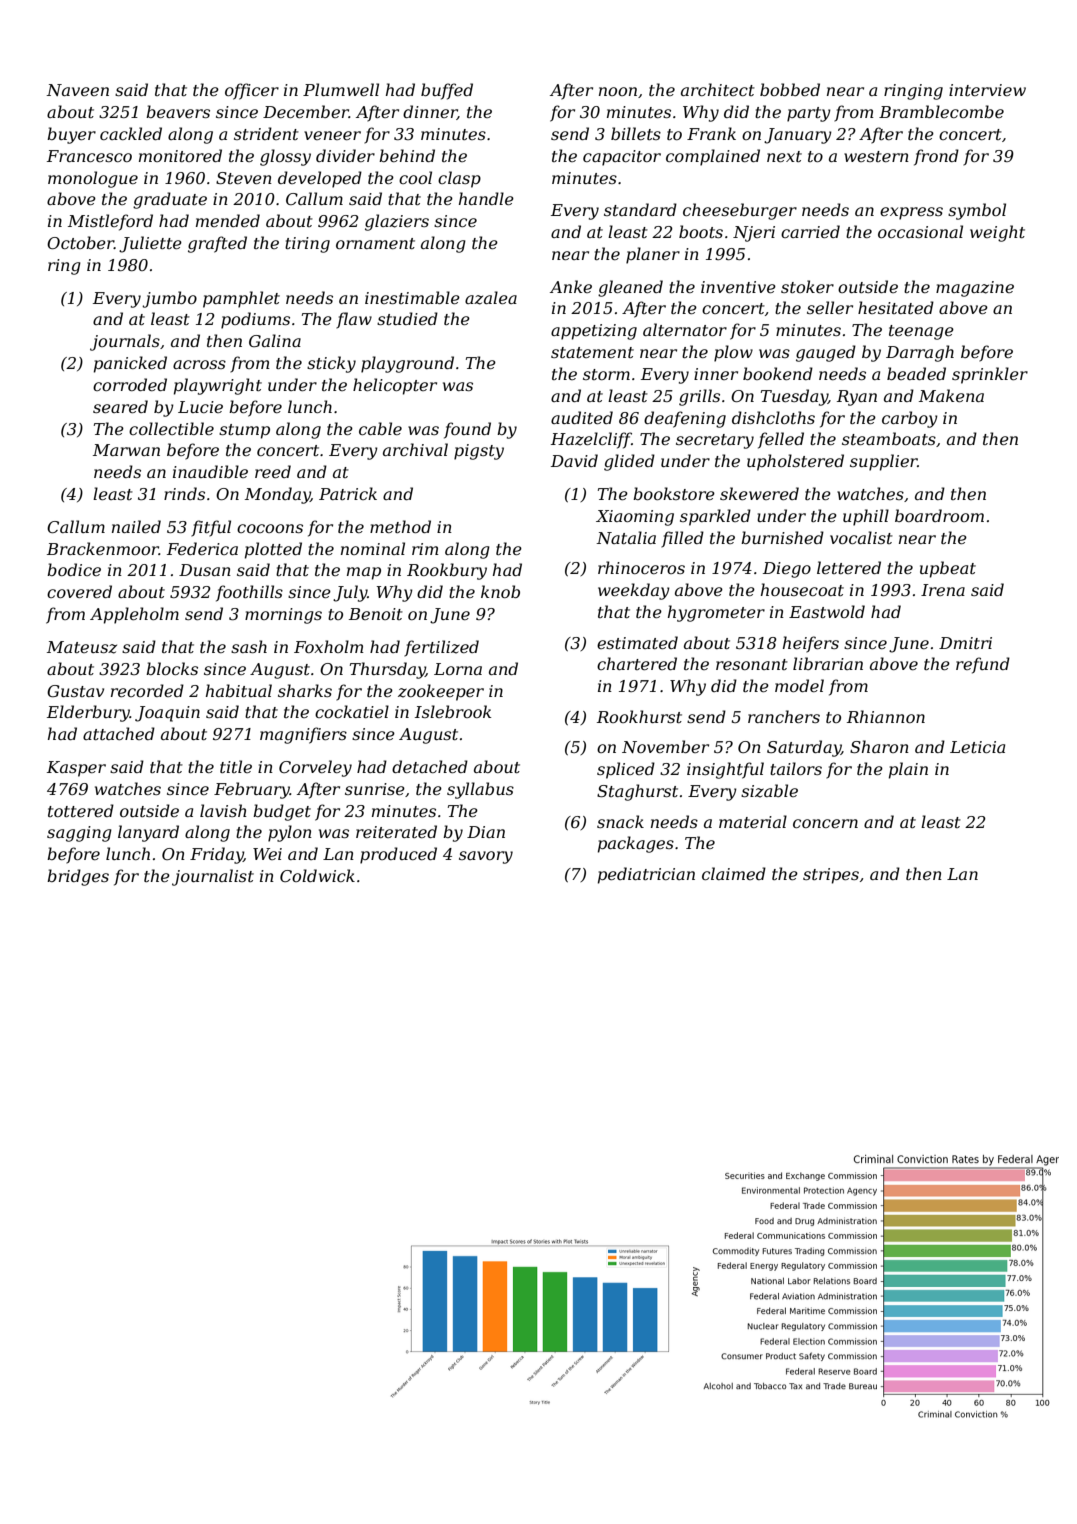 This screenshot has height=1524, width=1077. What do you see at coordinates (136, 526) in the screenshot?
I see `nailed` at bounding box center [136, 526].
